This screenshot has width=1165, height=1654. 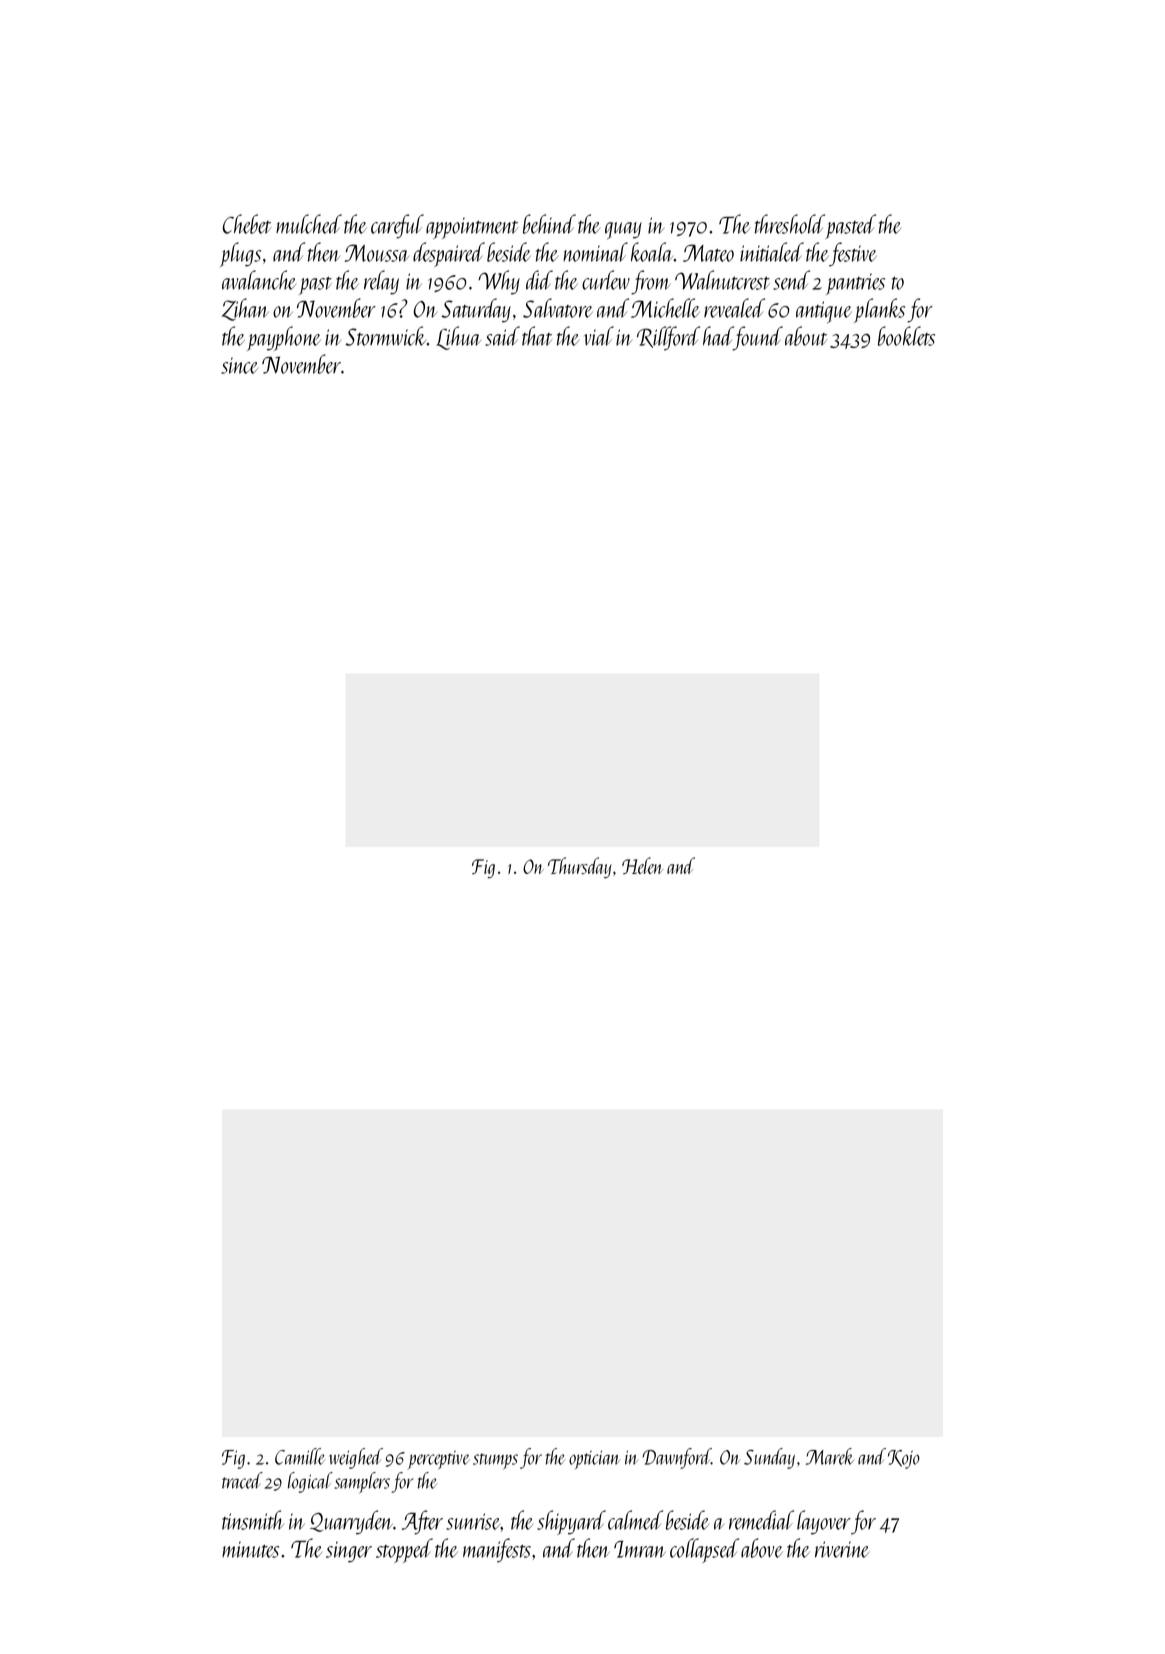 What do you see at coordinates (904, 1459) in the screenshot?
I see `Kojo` at bounding box center [904, 1459].
